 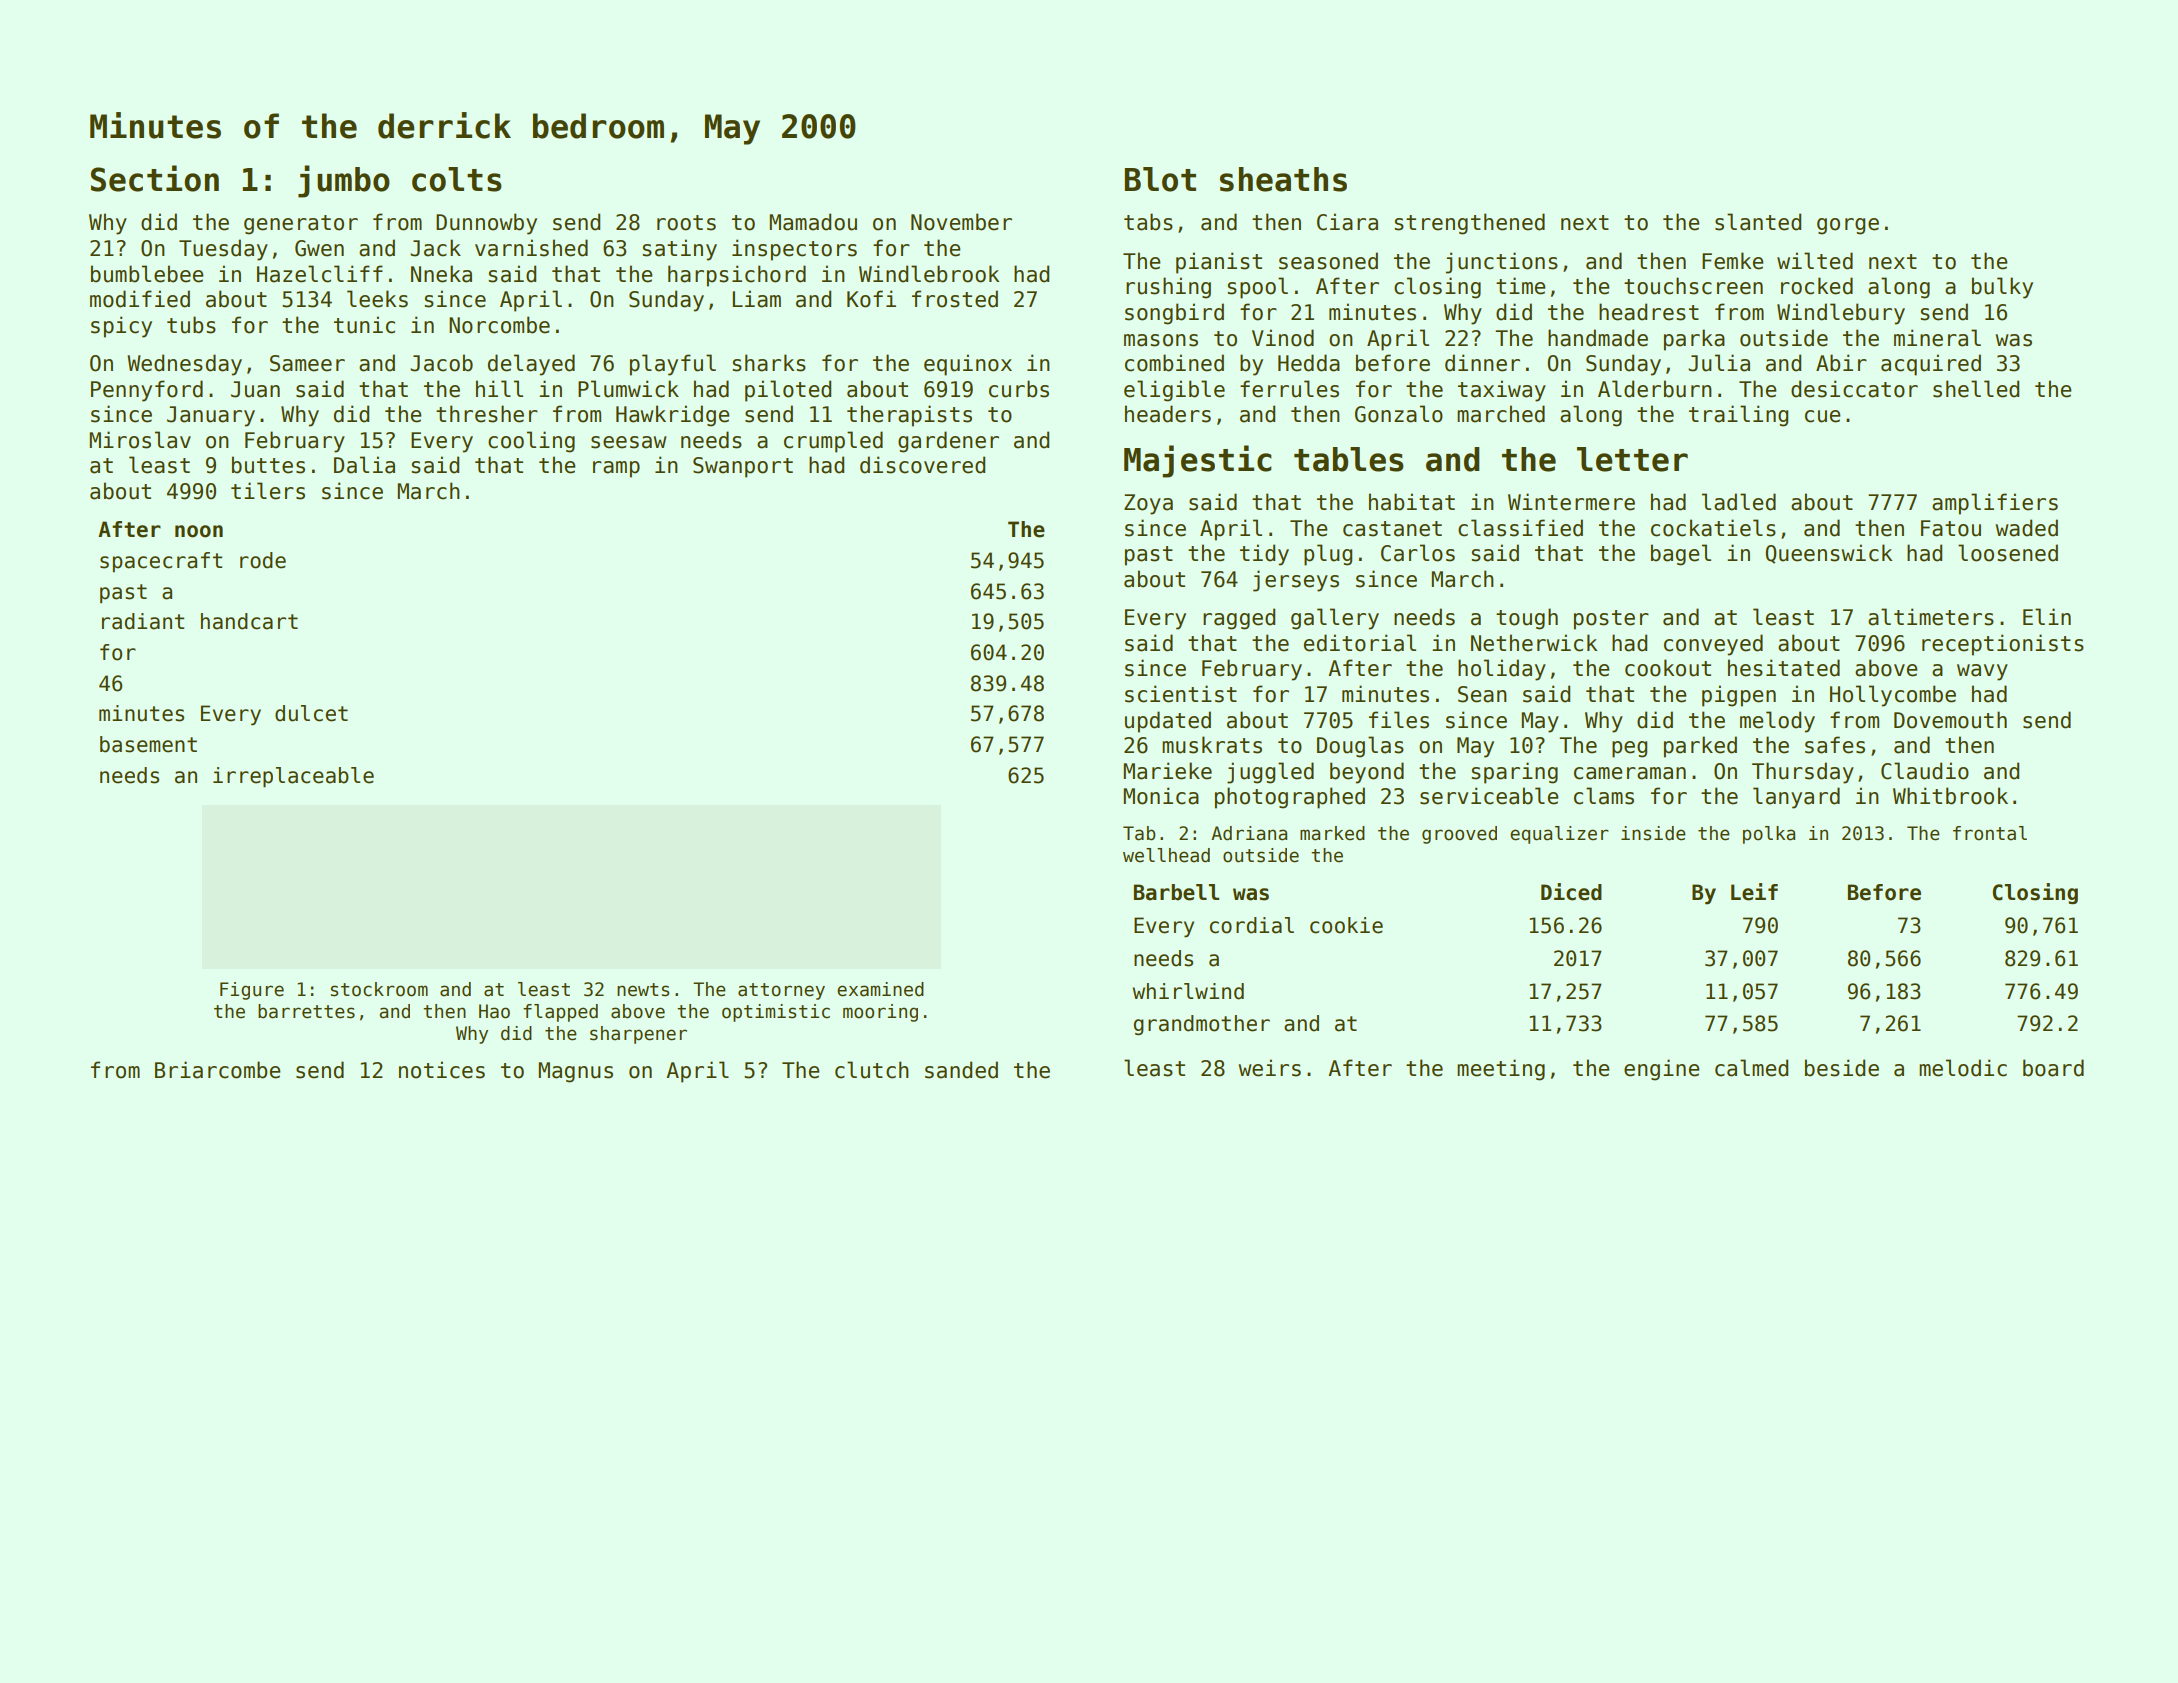 What do you see at coordinates (1571, 892) in the image?
I see `Diced` at bounding box center [1571, 892].
